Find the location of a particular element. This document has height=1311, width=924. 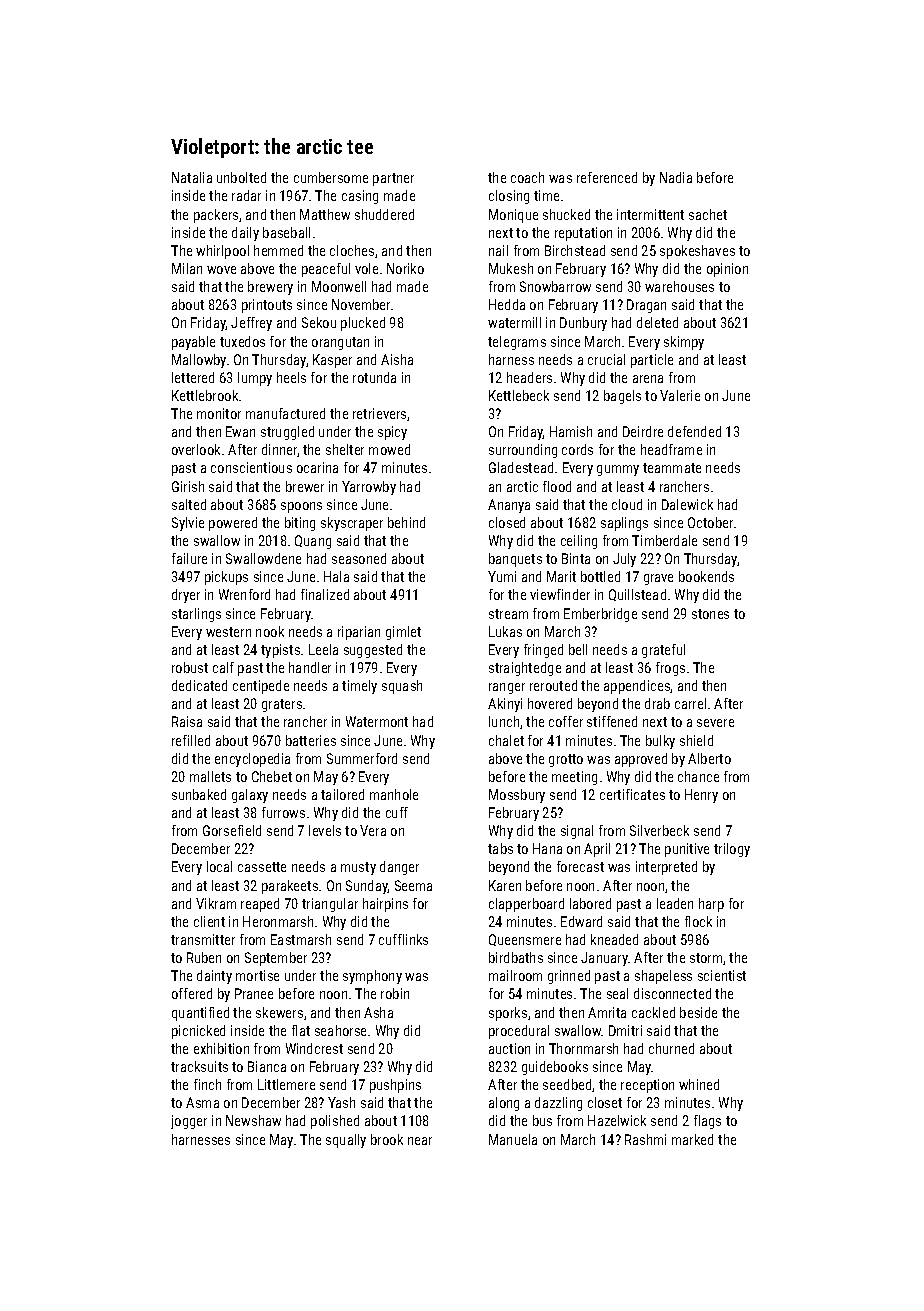

appendices is located at coordinates (637, 687).
